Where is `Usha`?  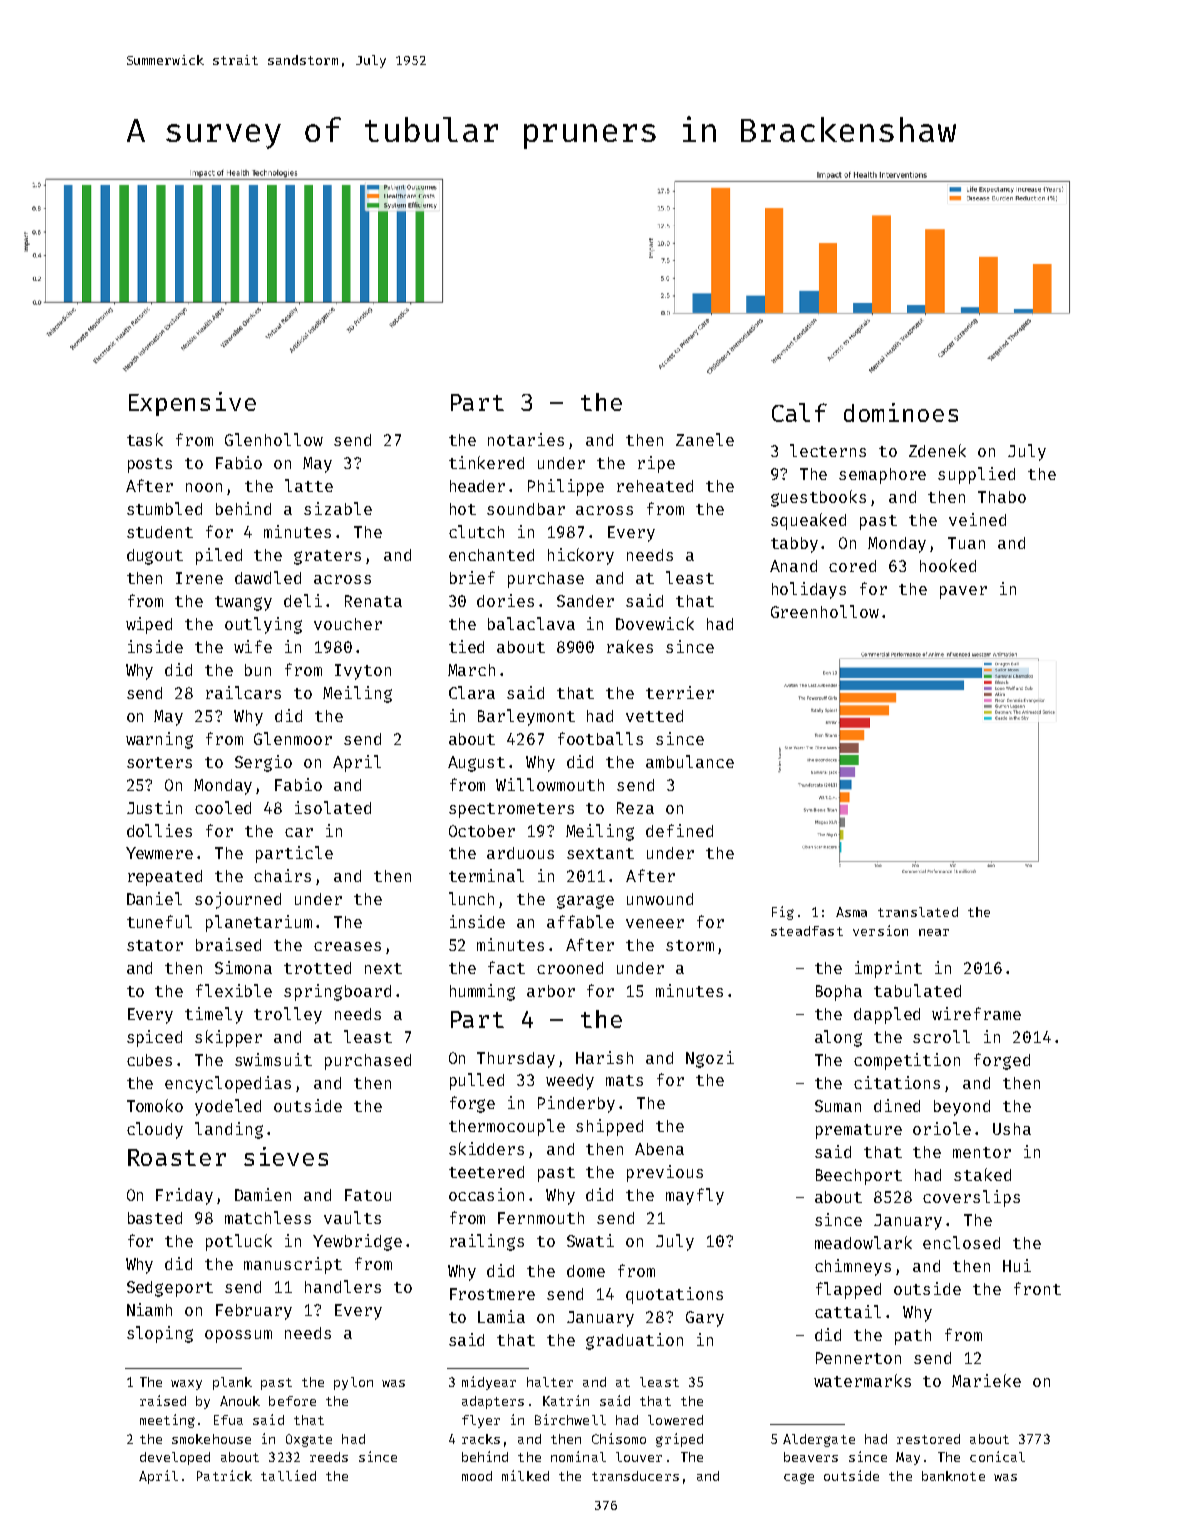 Usha is located at coordinates (1012, 1129).
